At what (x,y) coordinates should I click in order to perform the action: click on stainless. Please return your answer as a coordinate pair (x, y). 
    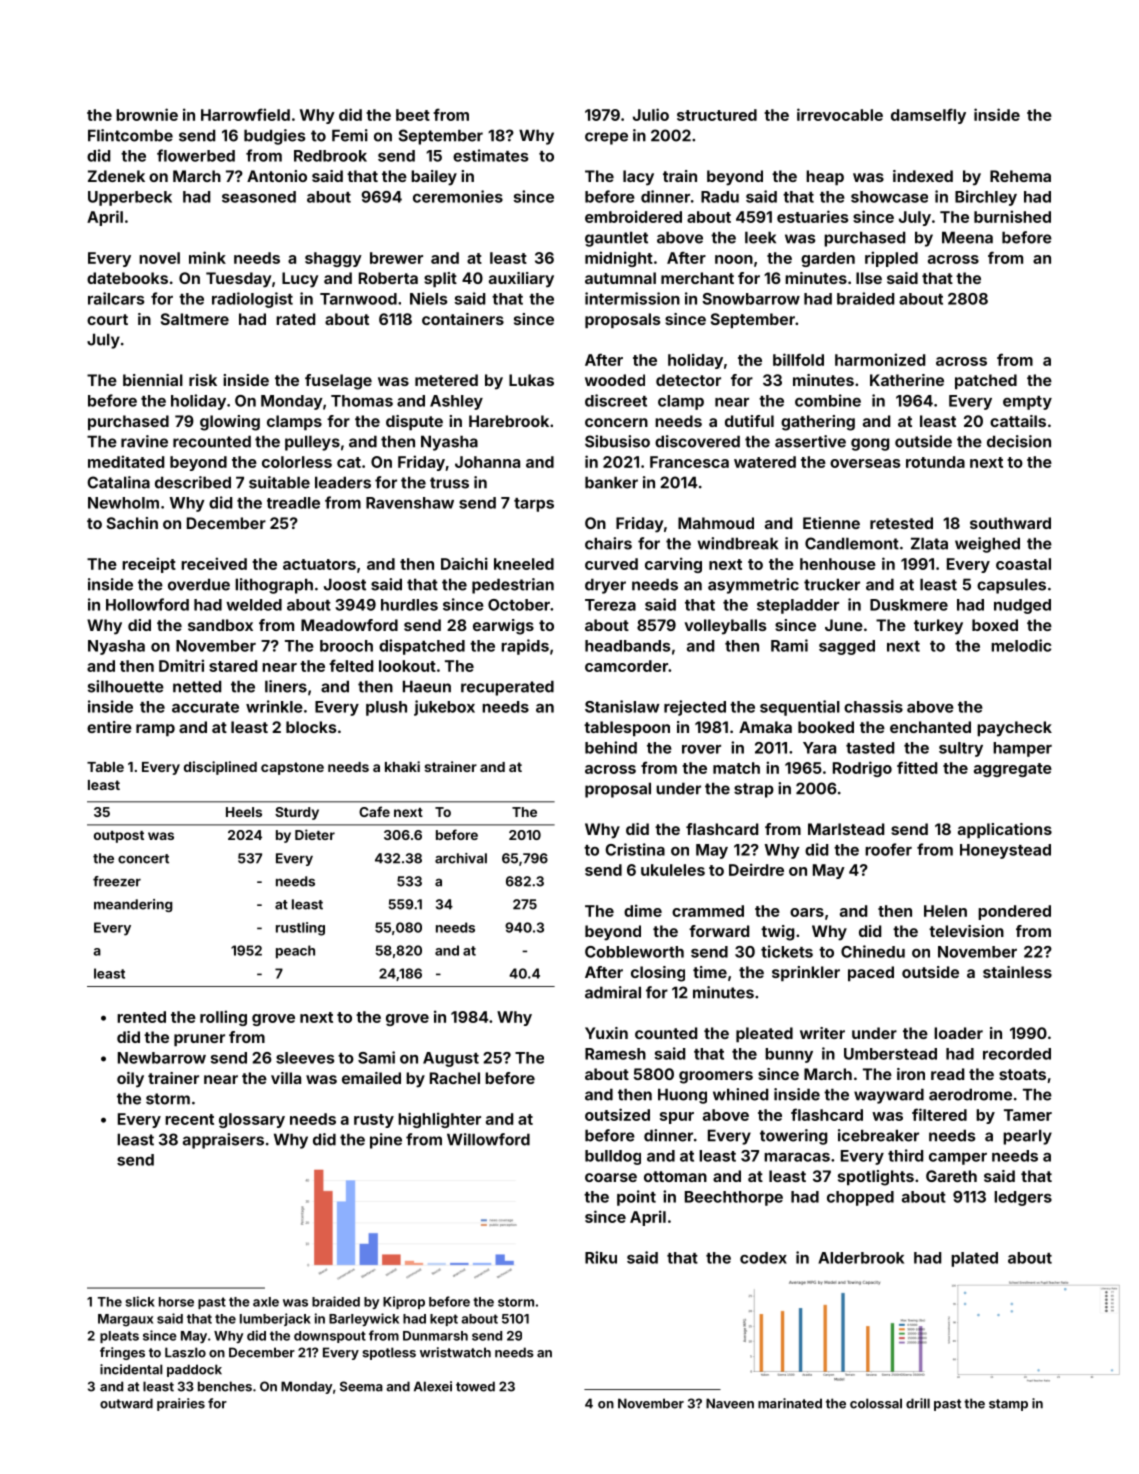
    Looking at the image, I should click on (1017, 972).
